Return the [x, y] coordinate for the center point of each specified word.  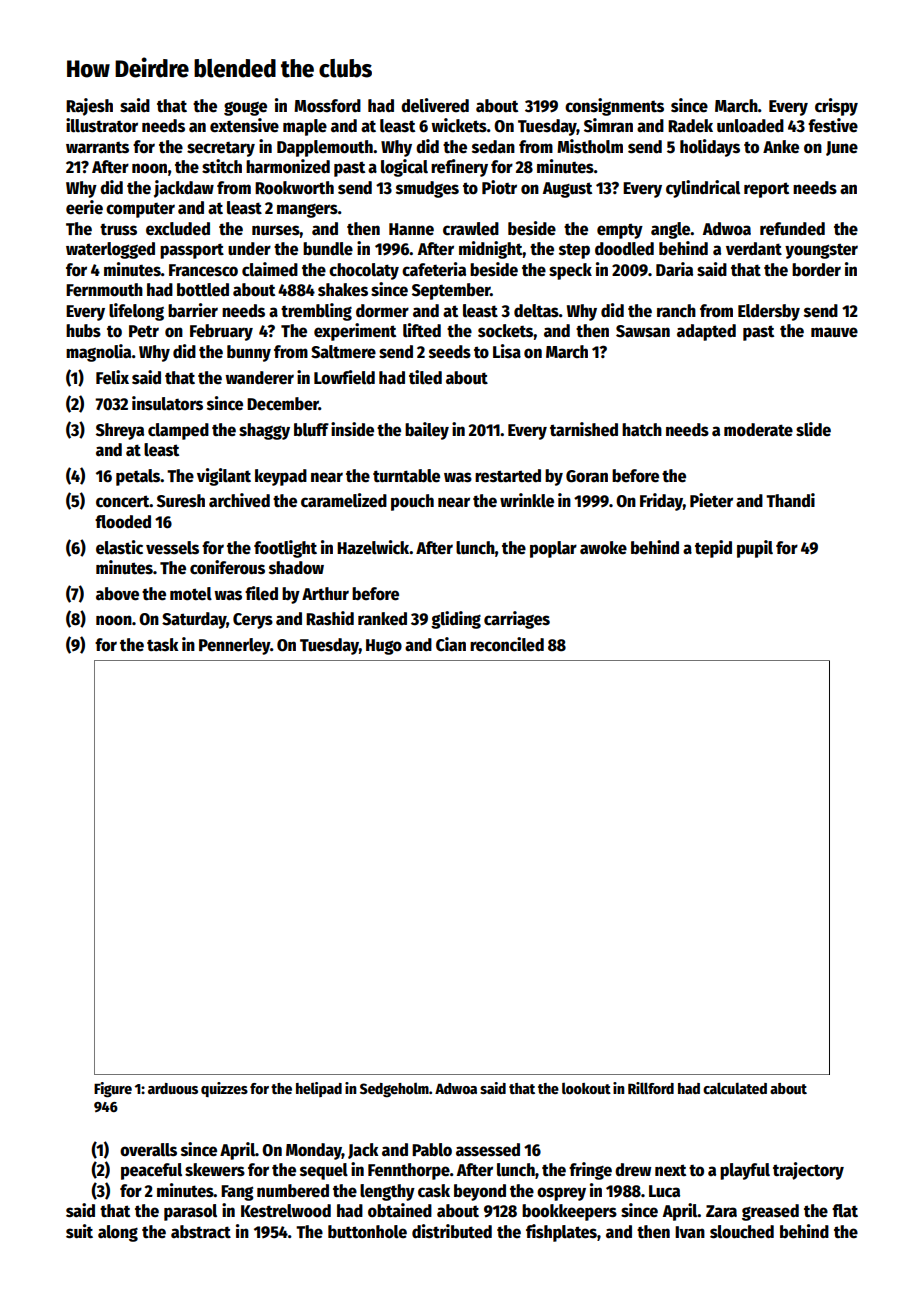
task [163, 645]
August [567, 190]
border [816, 270]
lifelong [136, 312]
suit [79, 1231]
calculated [735, 1088]
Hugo [384, 647]
